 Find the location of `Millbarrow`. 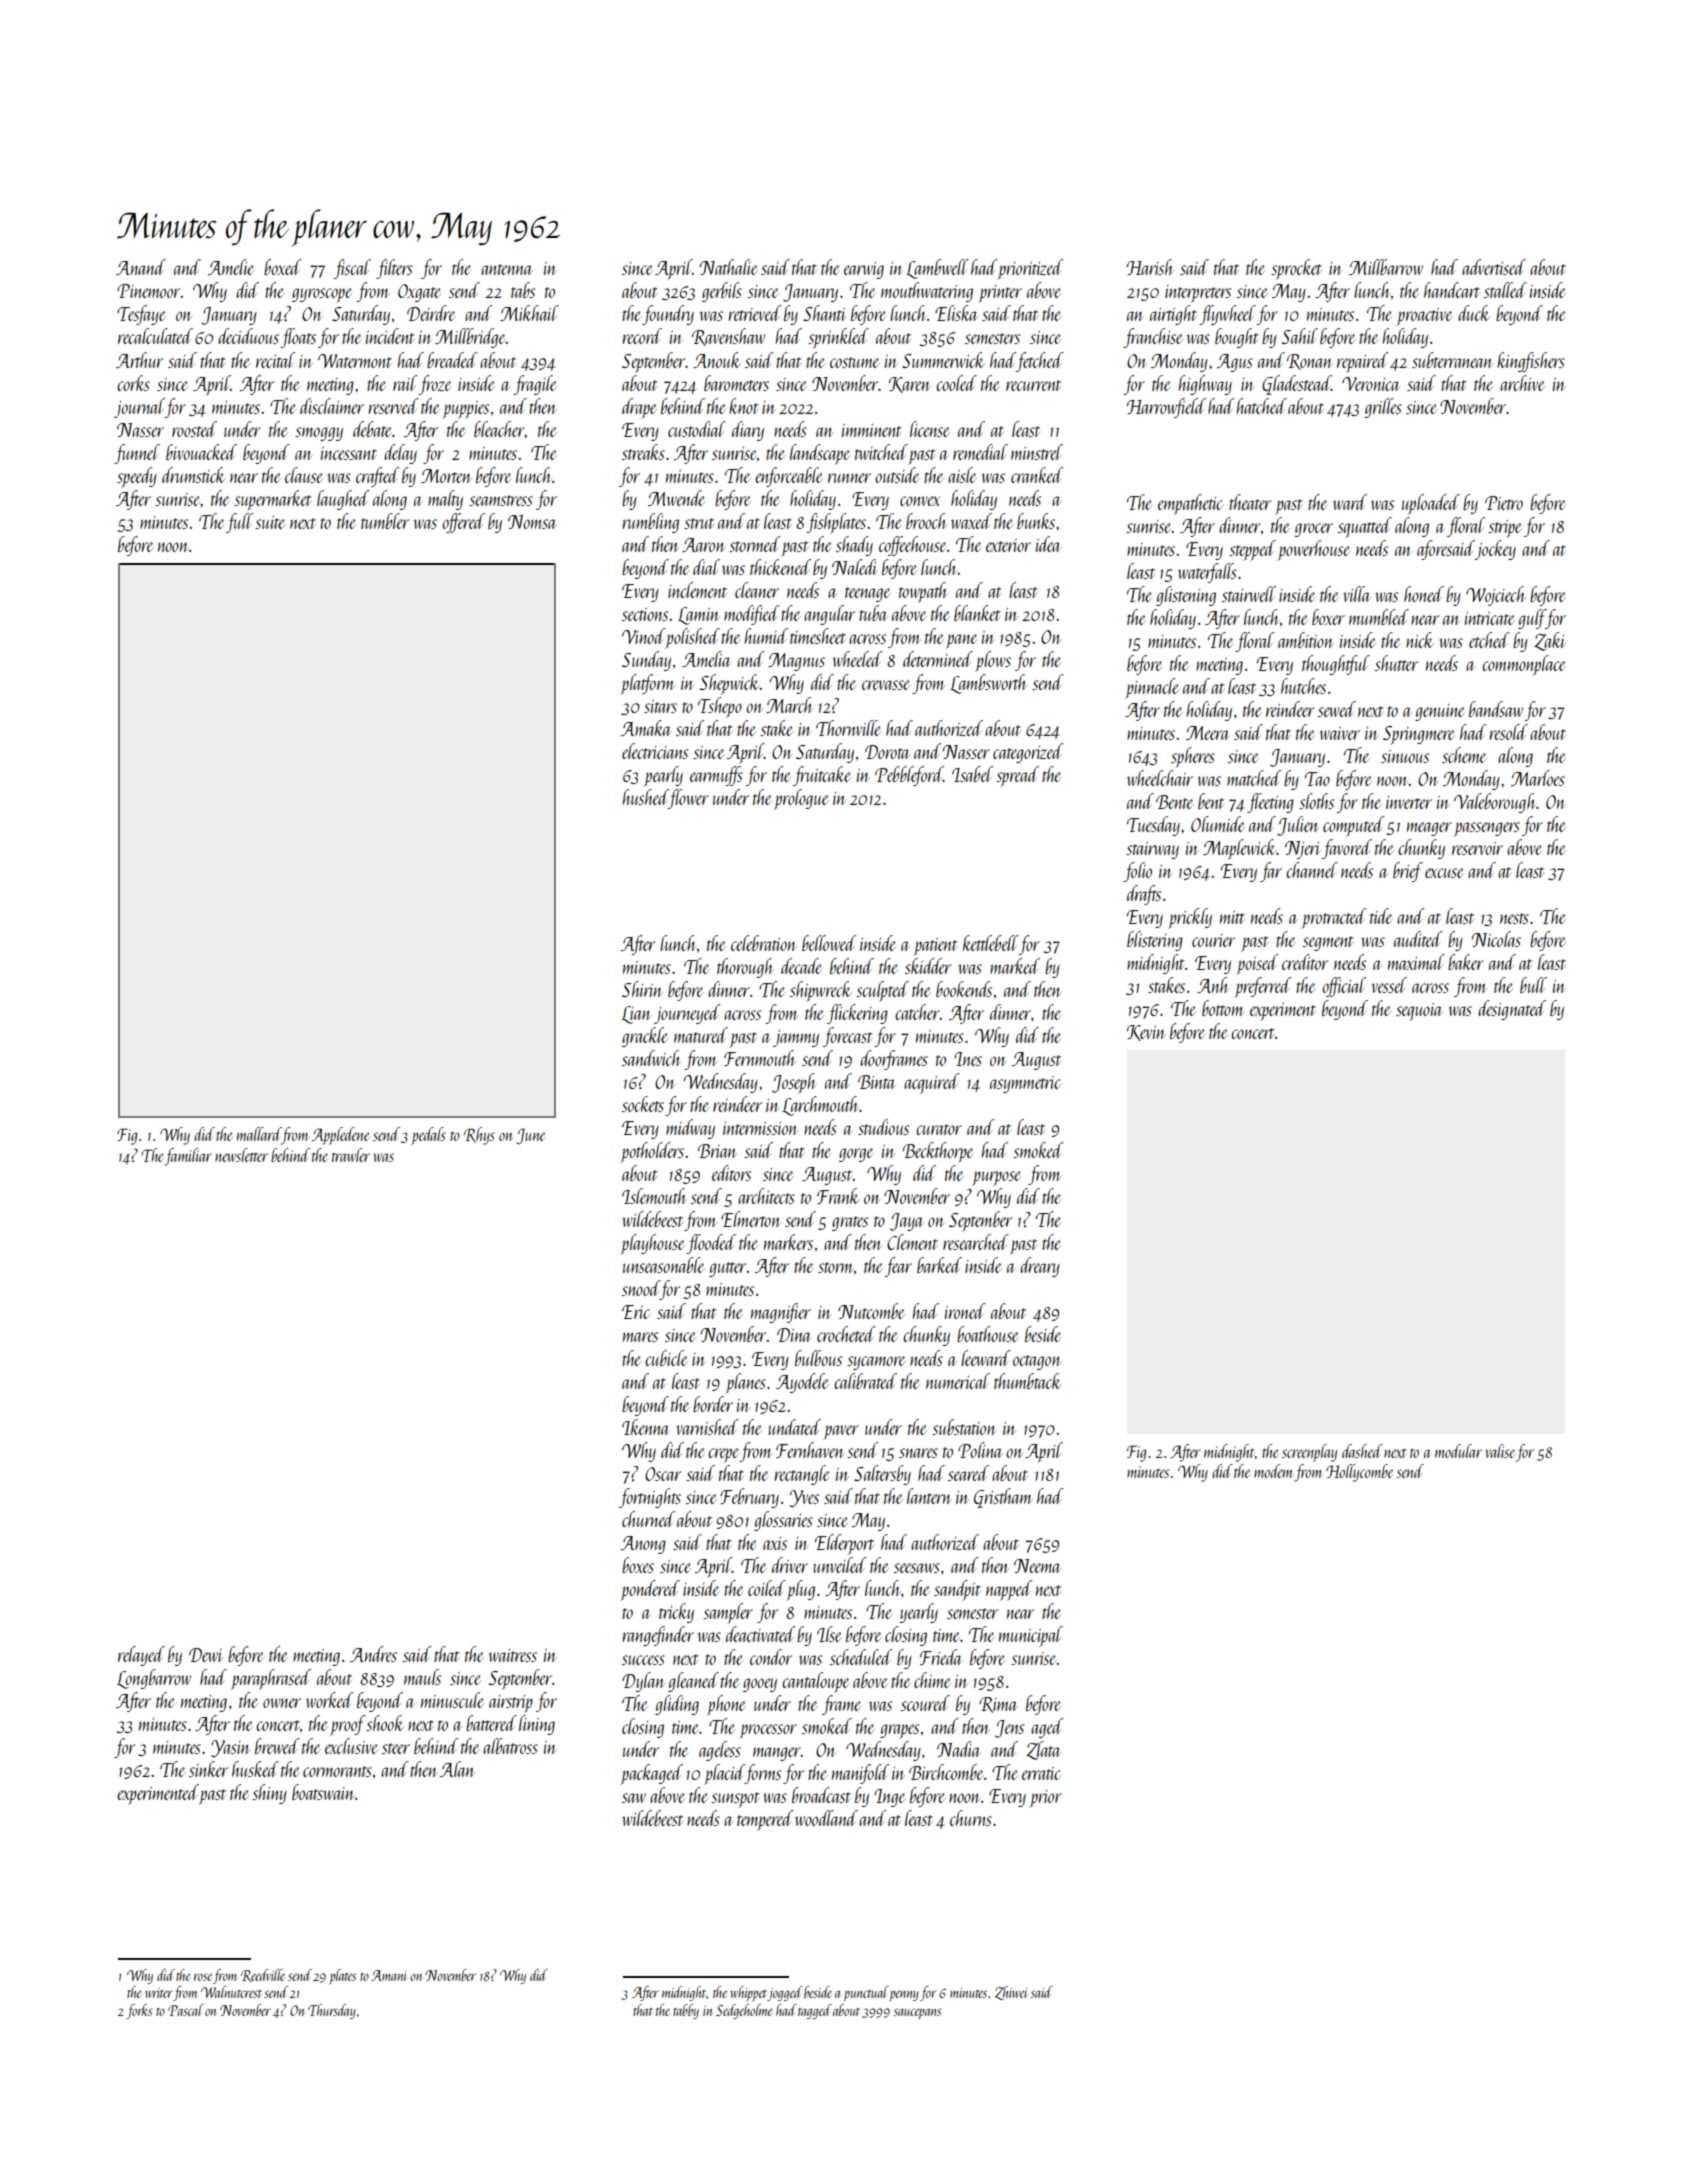

Millbarrow is located at coordinates (1386, 267).
